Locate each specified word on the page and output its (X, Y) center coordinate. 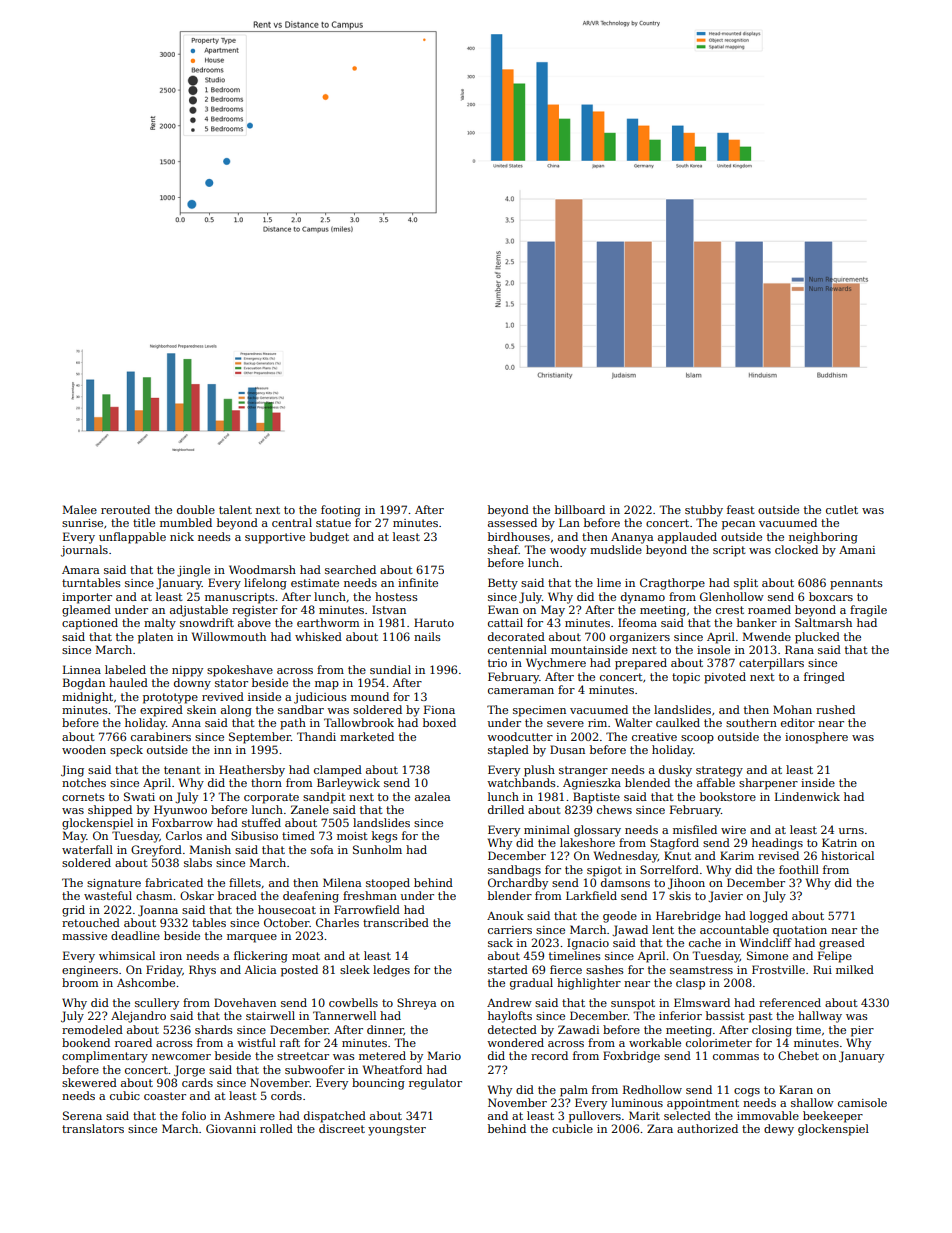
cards (197, 1082)
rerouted (125, 509)
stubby (704, 511)
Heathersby (252, 771)
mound (370, 696)
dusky (675, 771)
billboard (580, 509)
